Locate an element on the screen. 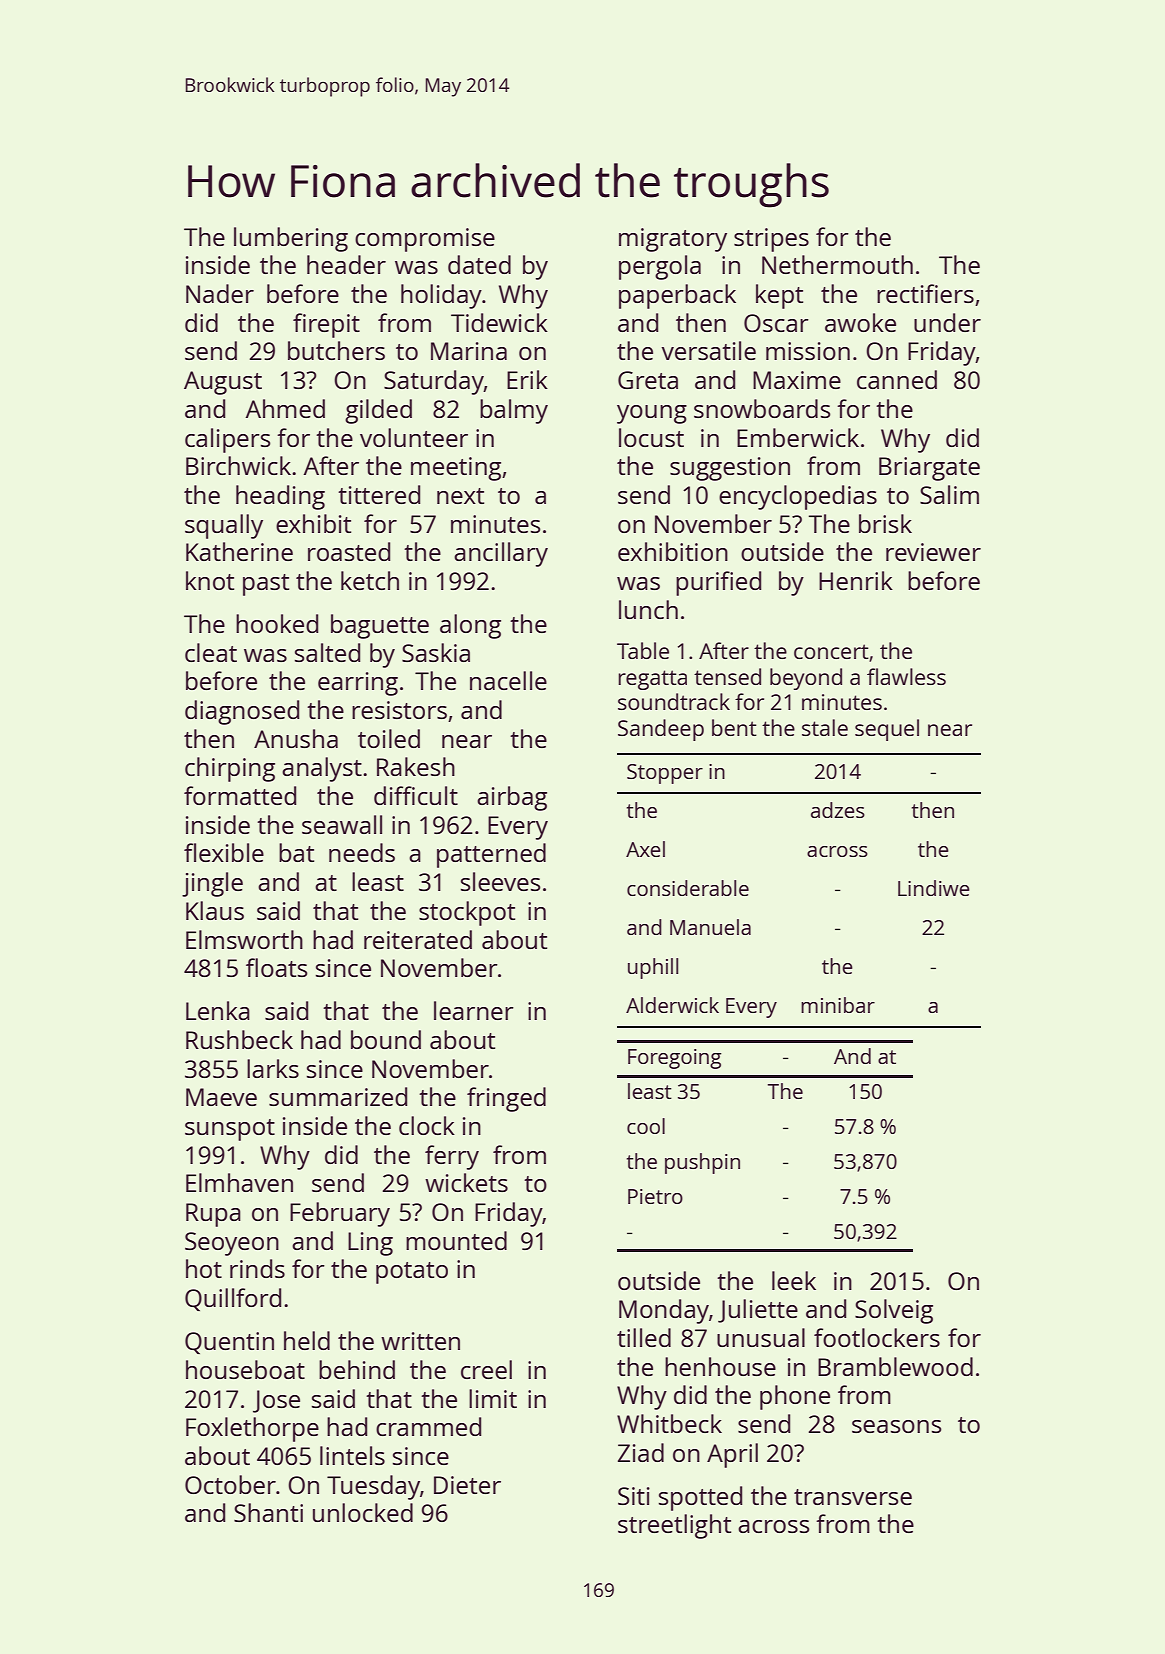  Tidewick is located at coordinates (499, 322).
